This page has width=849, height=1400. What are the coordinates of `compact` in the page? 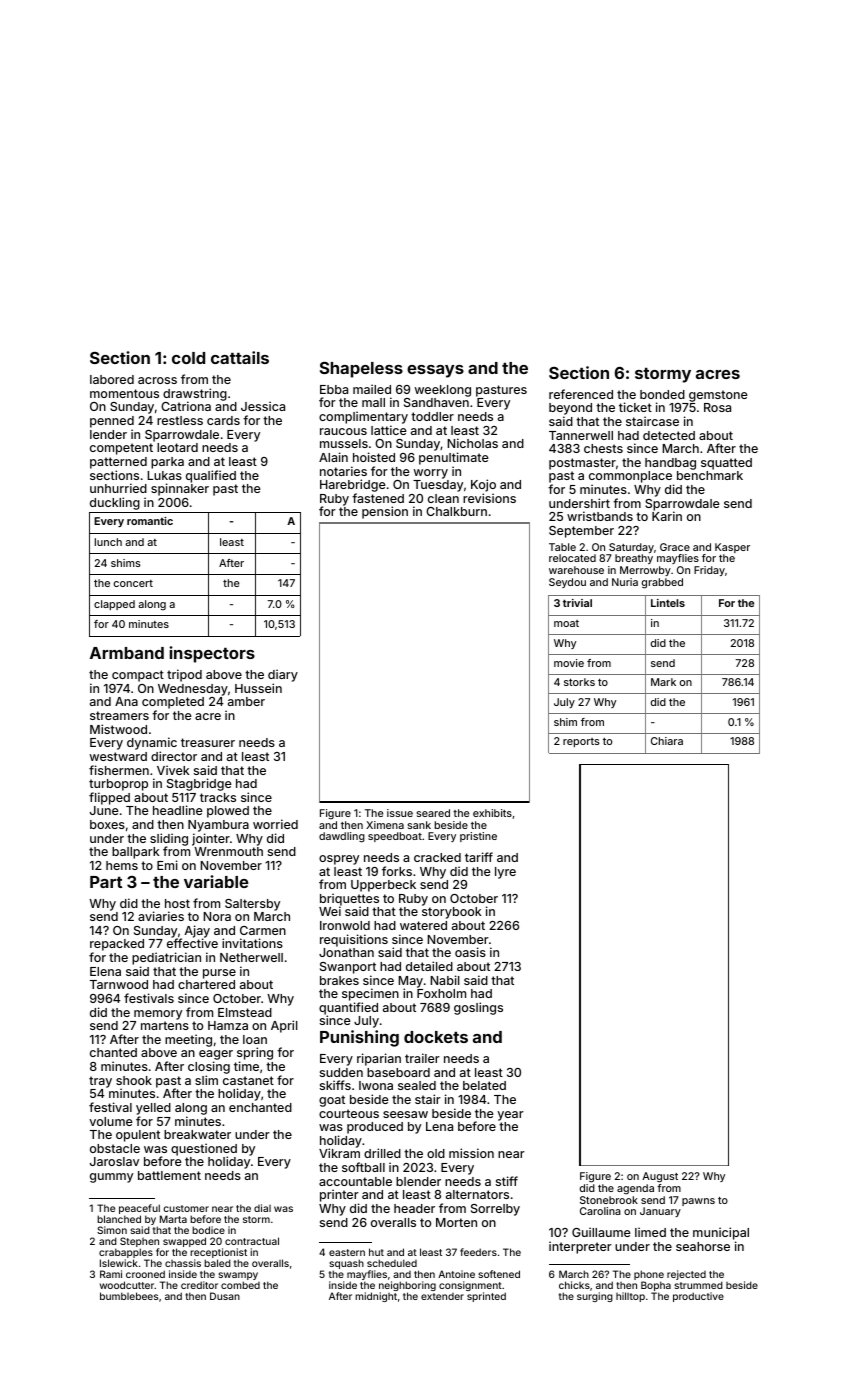 It's located at (138, 676).
